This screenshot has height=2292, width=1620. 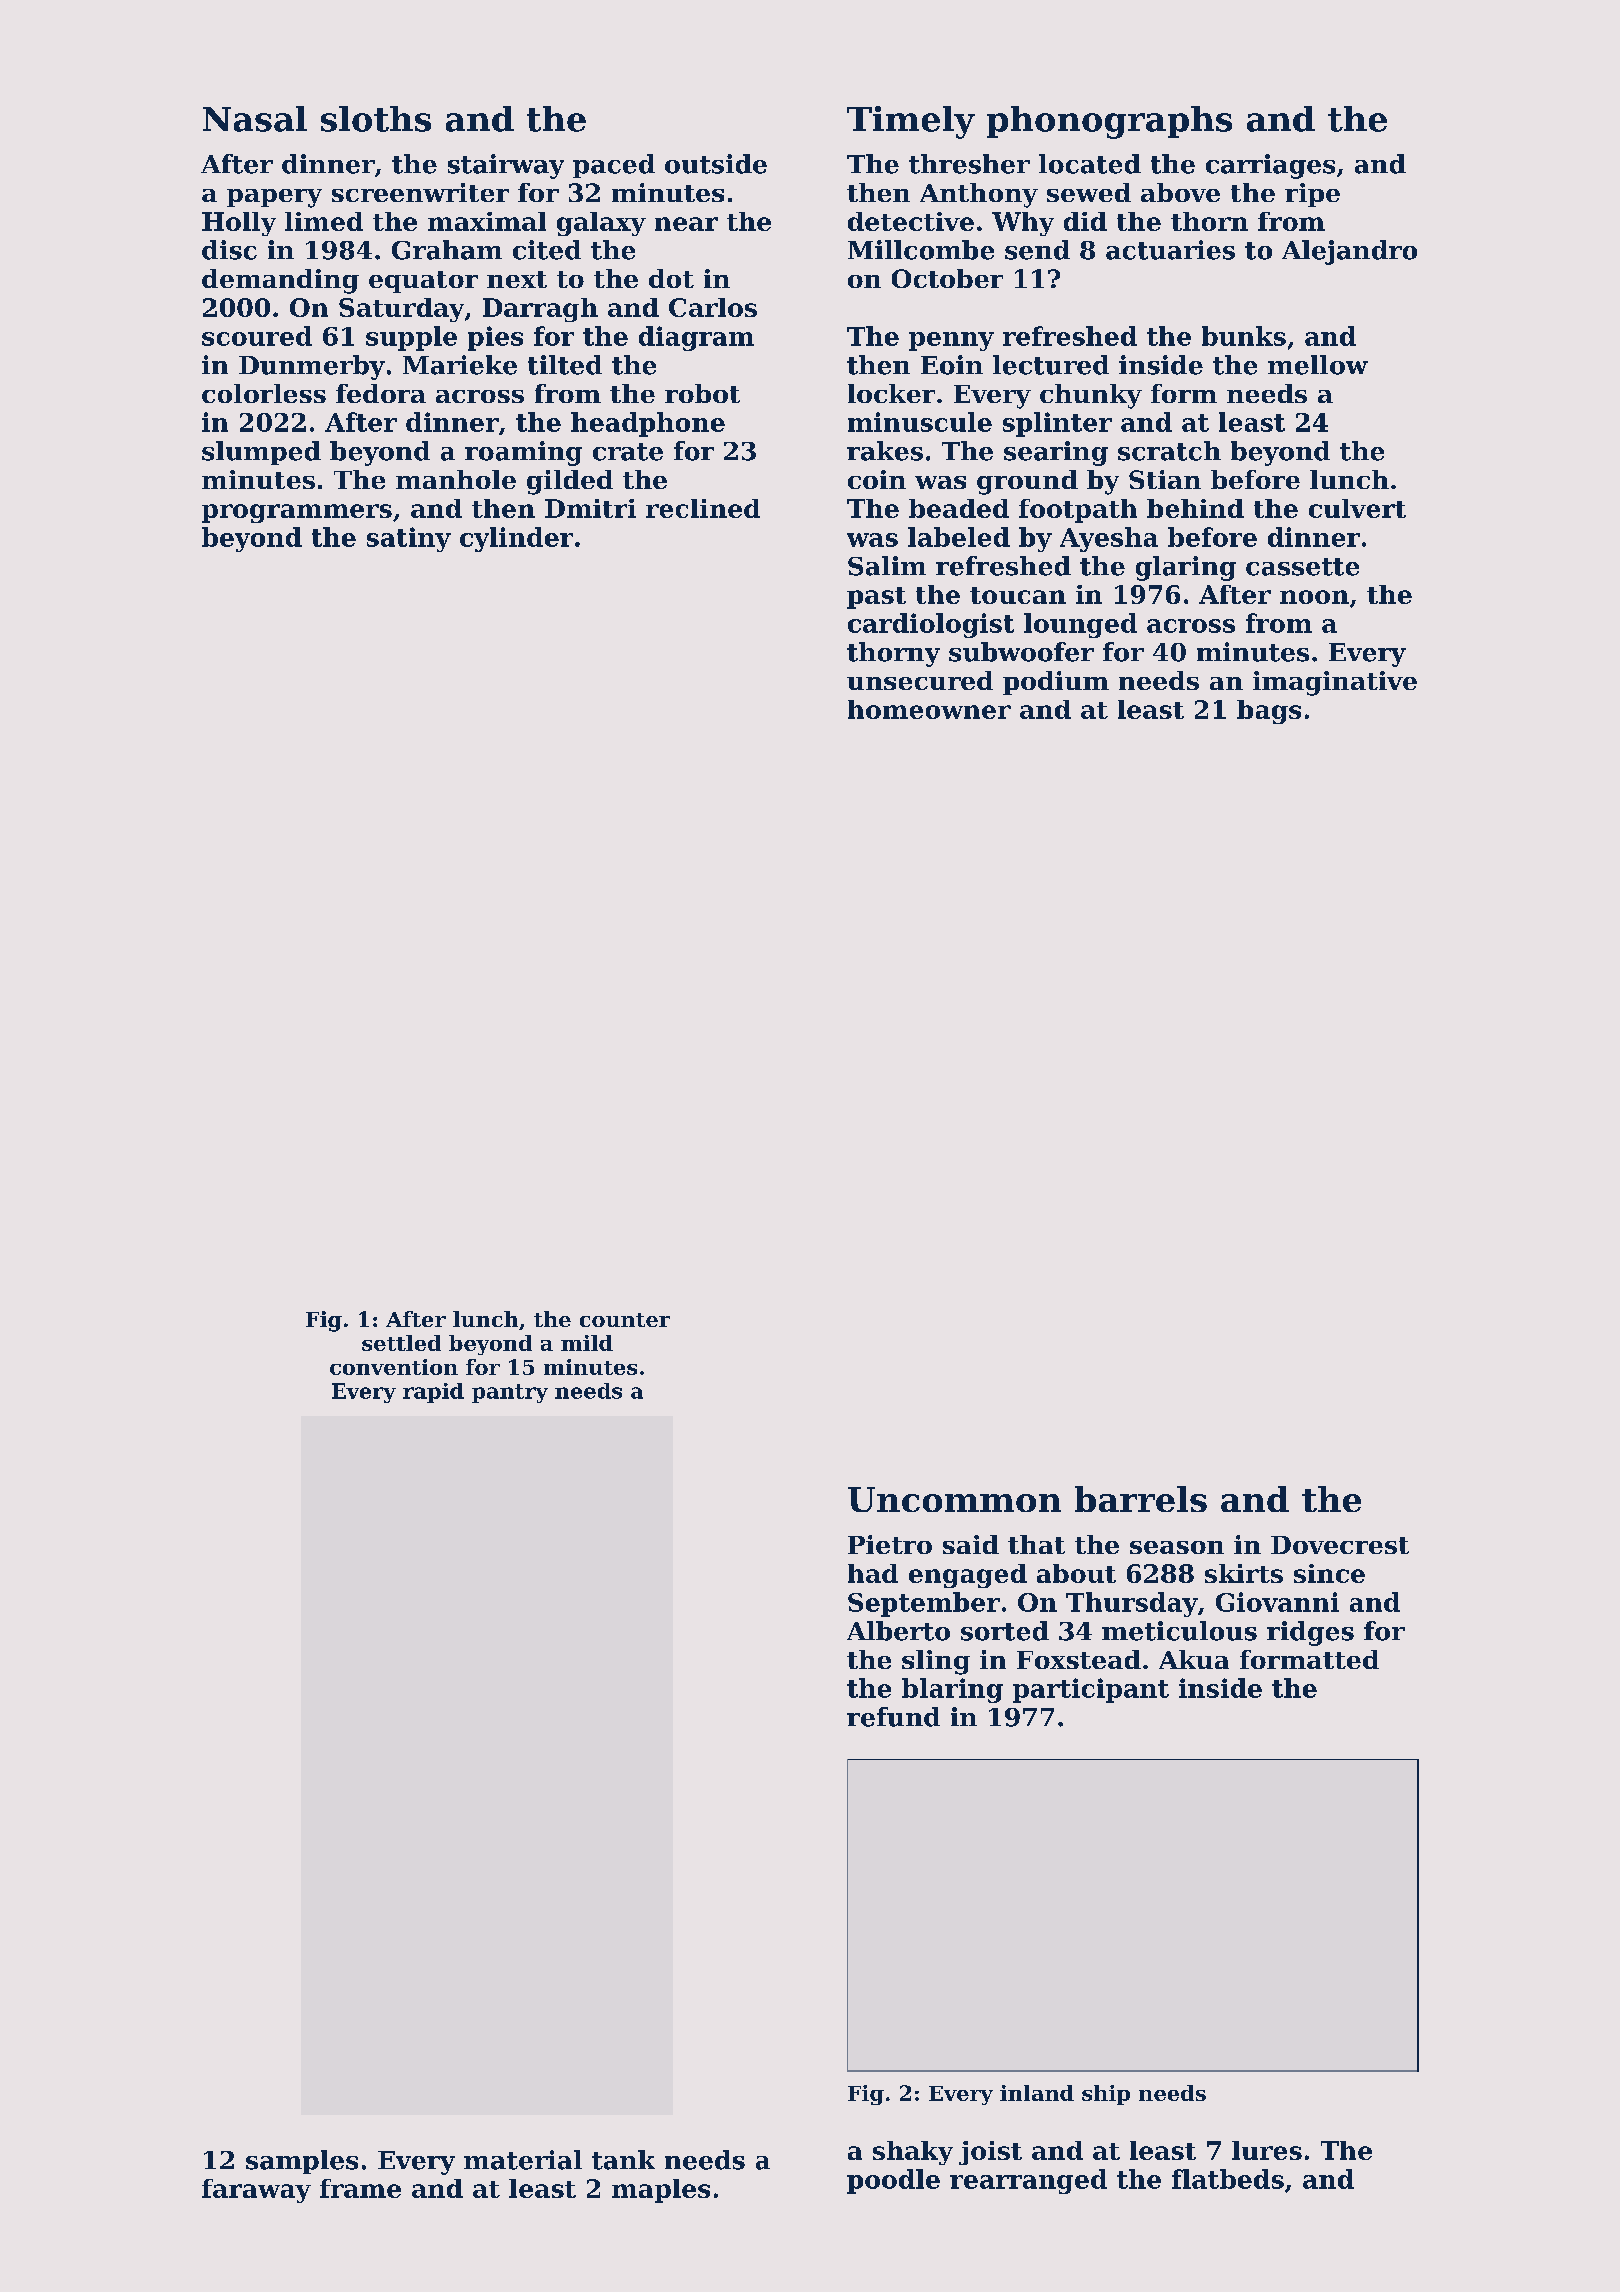 What do you see at coordinates (1090, 164) in the screenshot?
I see `located` at bounding box center [1090, 164].
